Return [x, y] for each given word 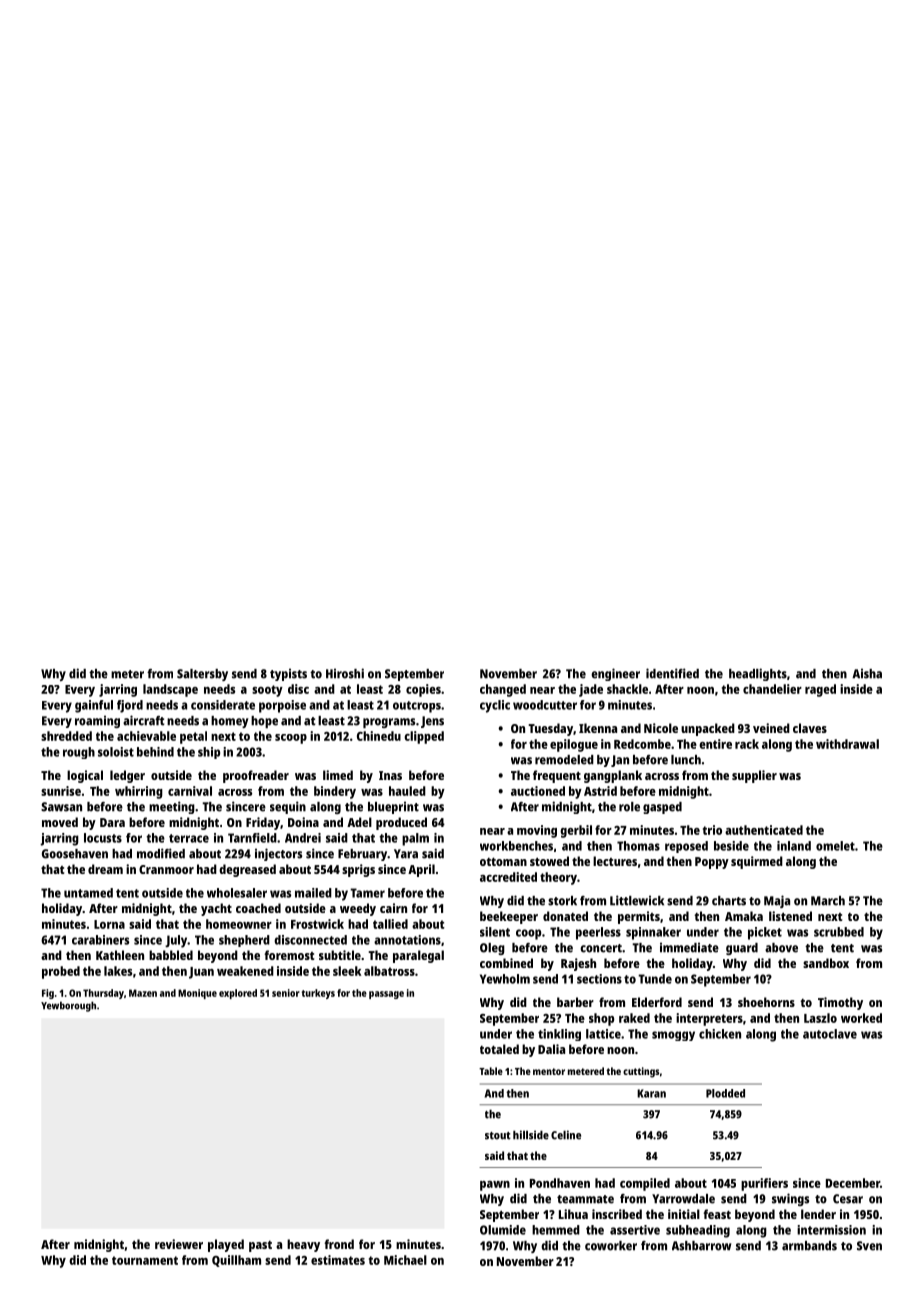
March [828, 901]
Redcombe [642, 744]
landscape [170, 690]
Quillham [236, 1261]
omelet [835, 846]
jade [591, 690]
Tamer [367, 893]
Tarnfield [252, 838]
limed [338, 775]
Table [491, 1071]
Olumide [503, 1230]
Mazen [143, 993]
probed [61, 972]
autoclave [830, 1034]
